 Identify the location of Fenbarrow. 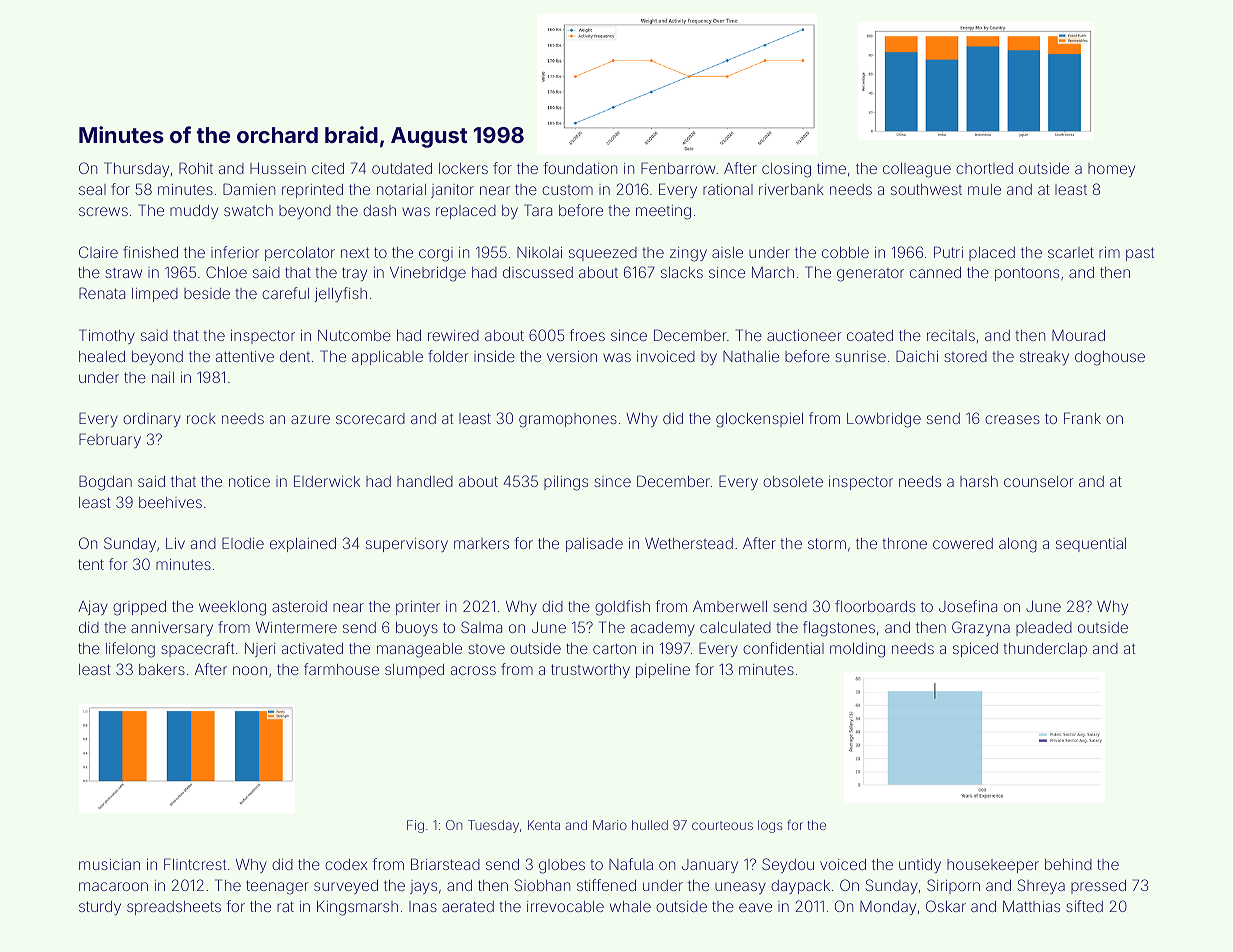
(678, 168).
